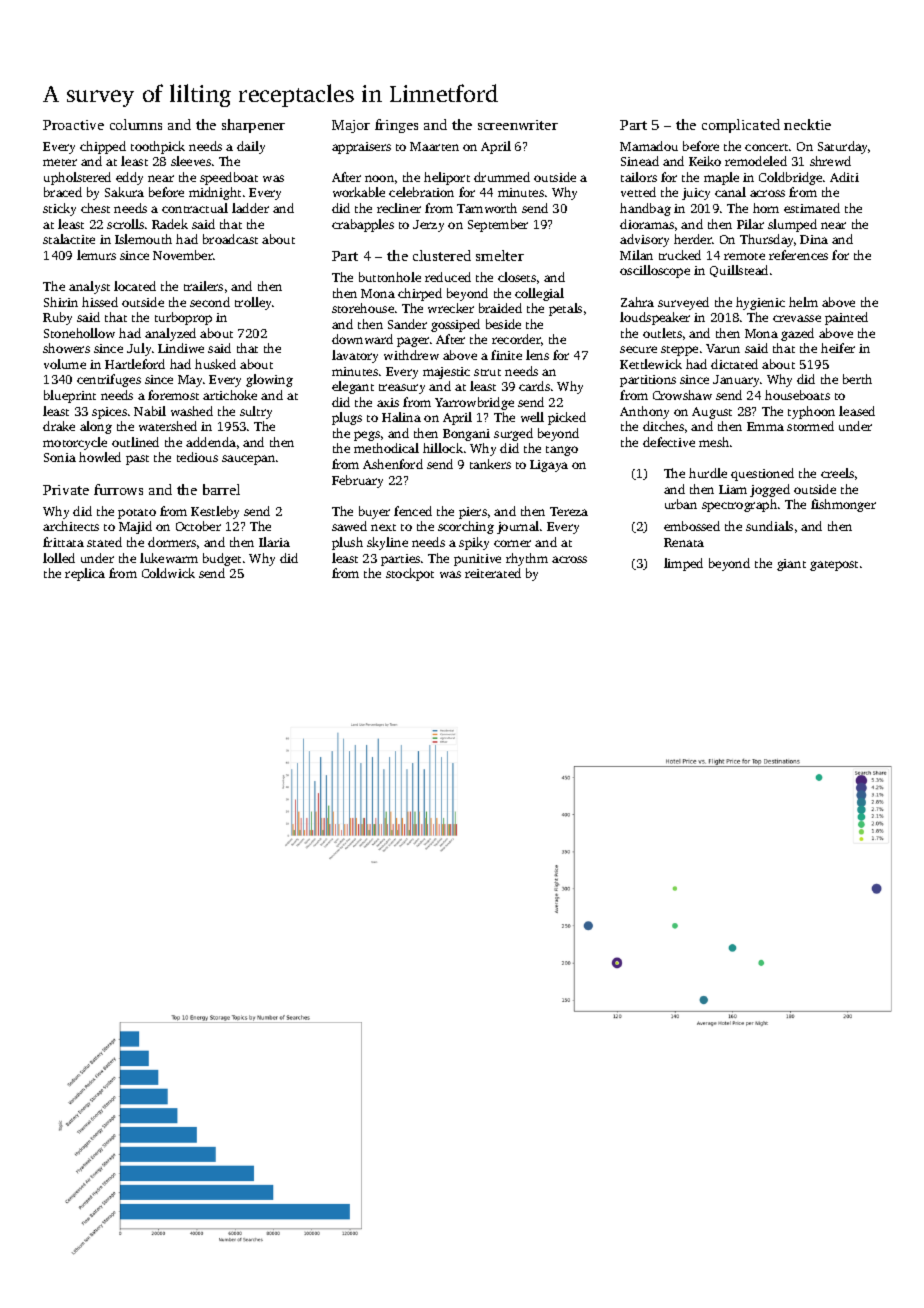  Describe the element at coordinates (61, 302) in the image. I see `Shirin` at that location.
